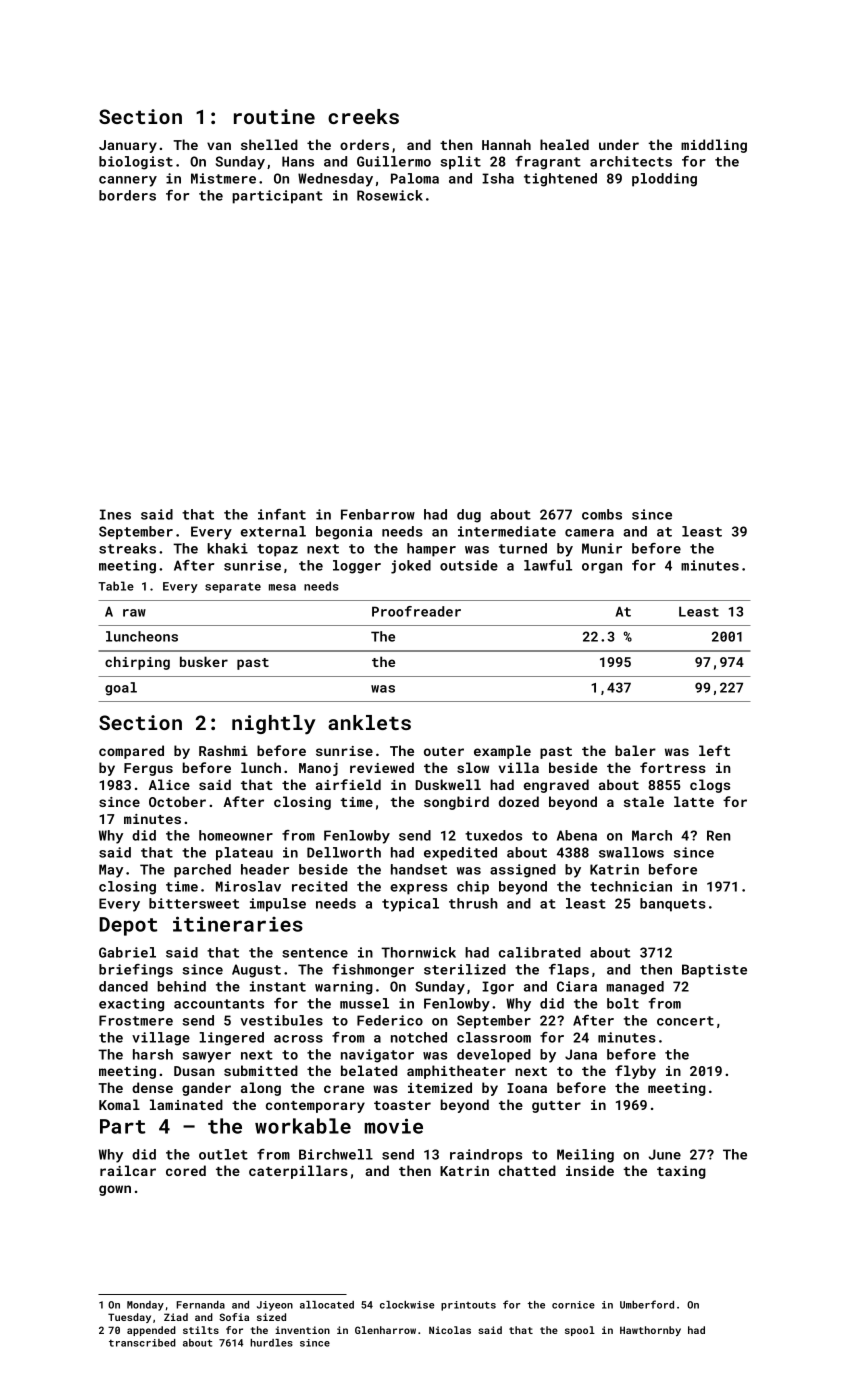 This image has height=1400, width=849. I want to click on organ, so click(602, 568).
